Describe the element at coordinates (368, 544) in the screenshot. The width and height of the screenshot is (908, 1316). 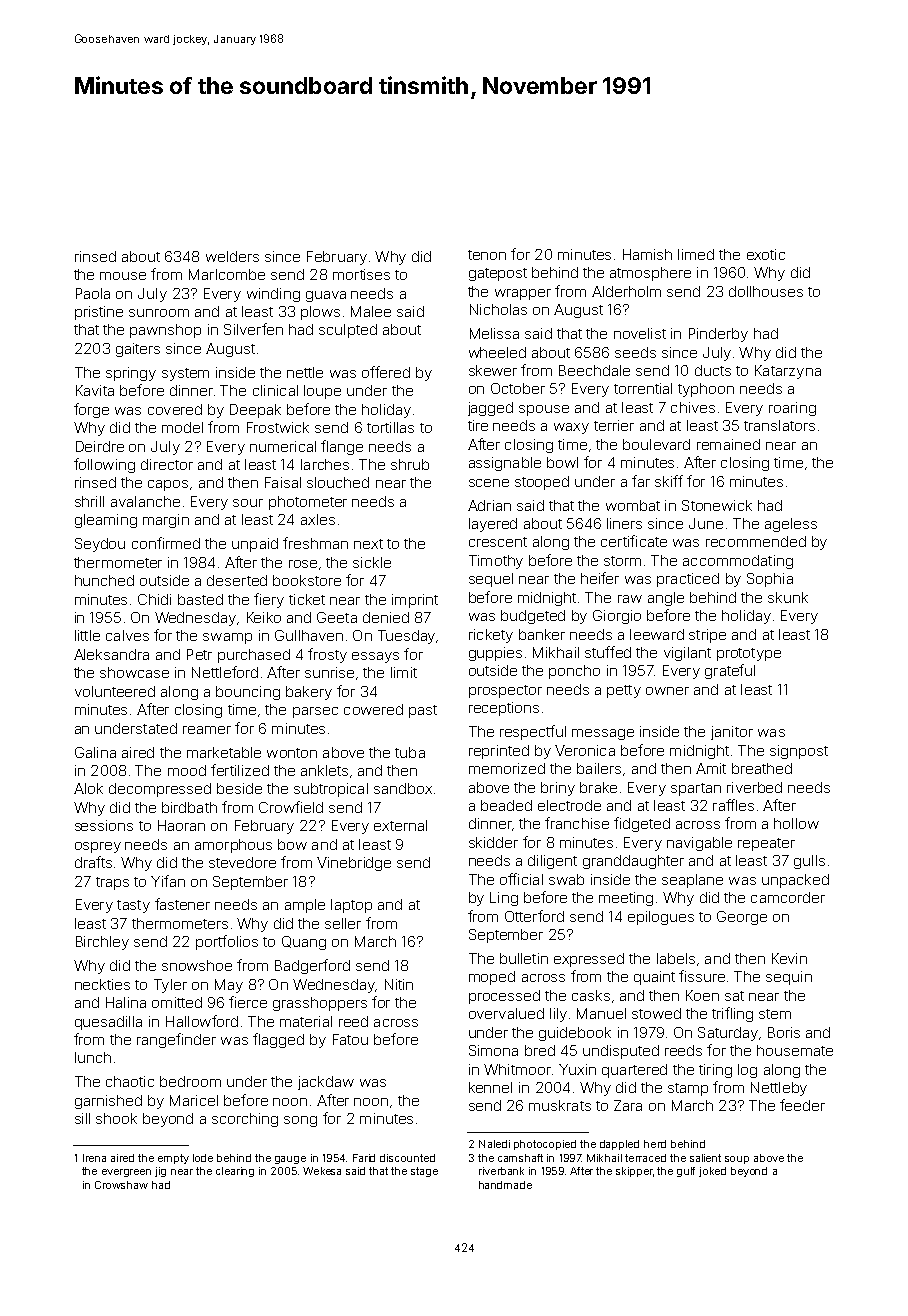
I see `next` at that location.
